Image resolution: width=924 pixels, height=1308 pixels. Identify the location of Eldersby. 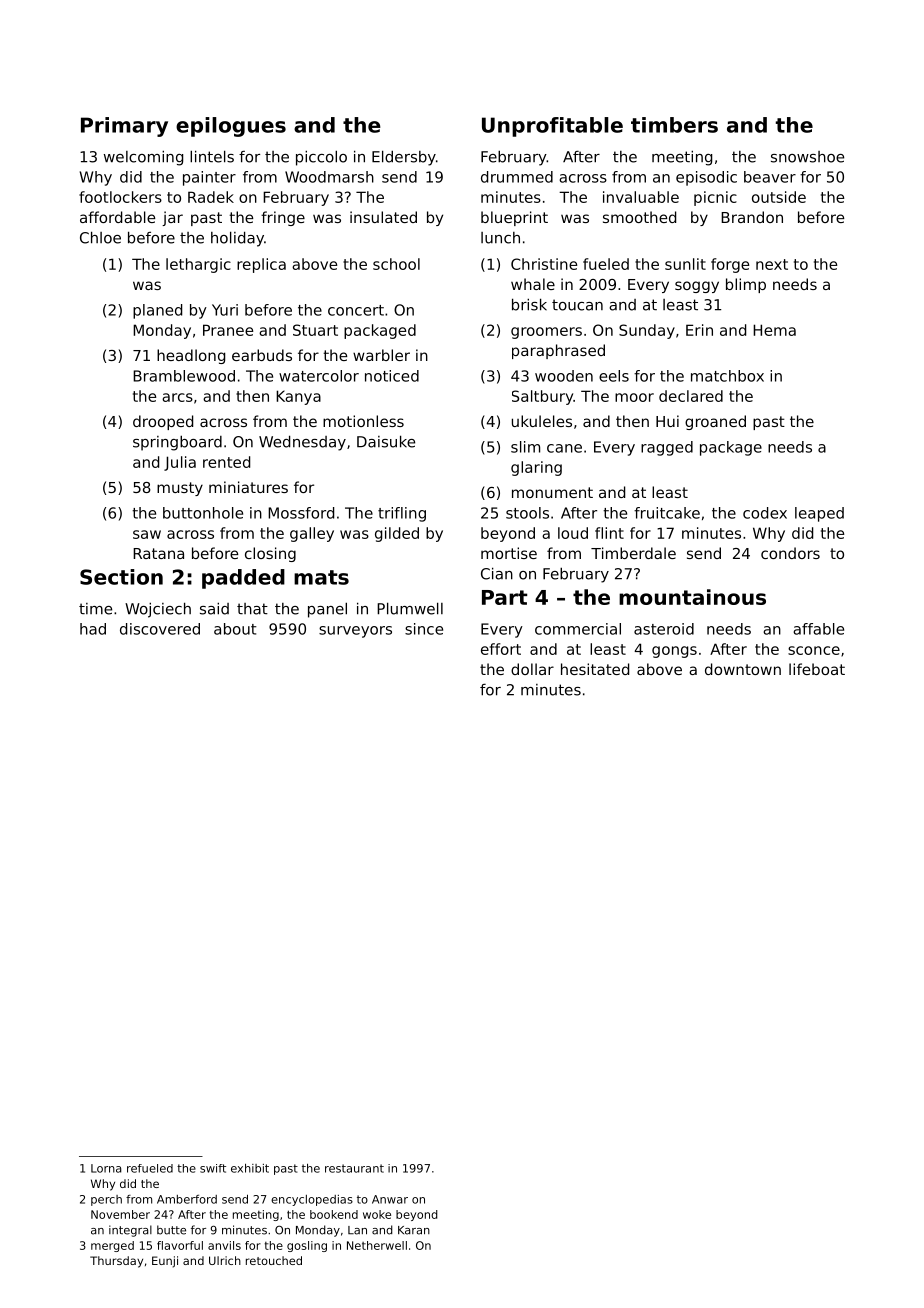
(404, 158).
